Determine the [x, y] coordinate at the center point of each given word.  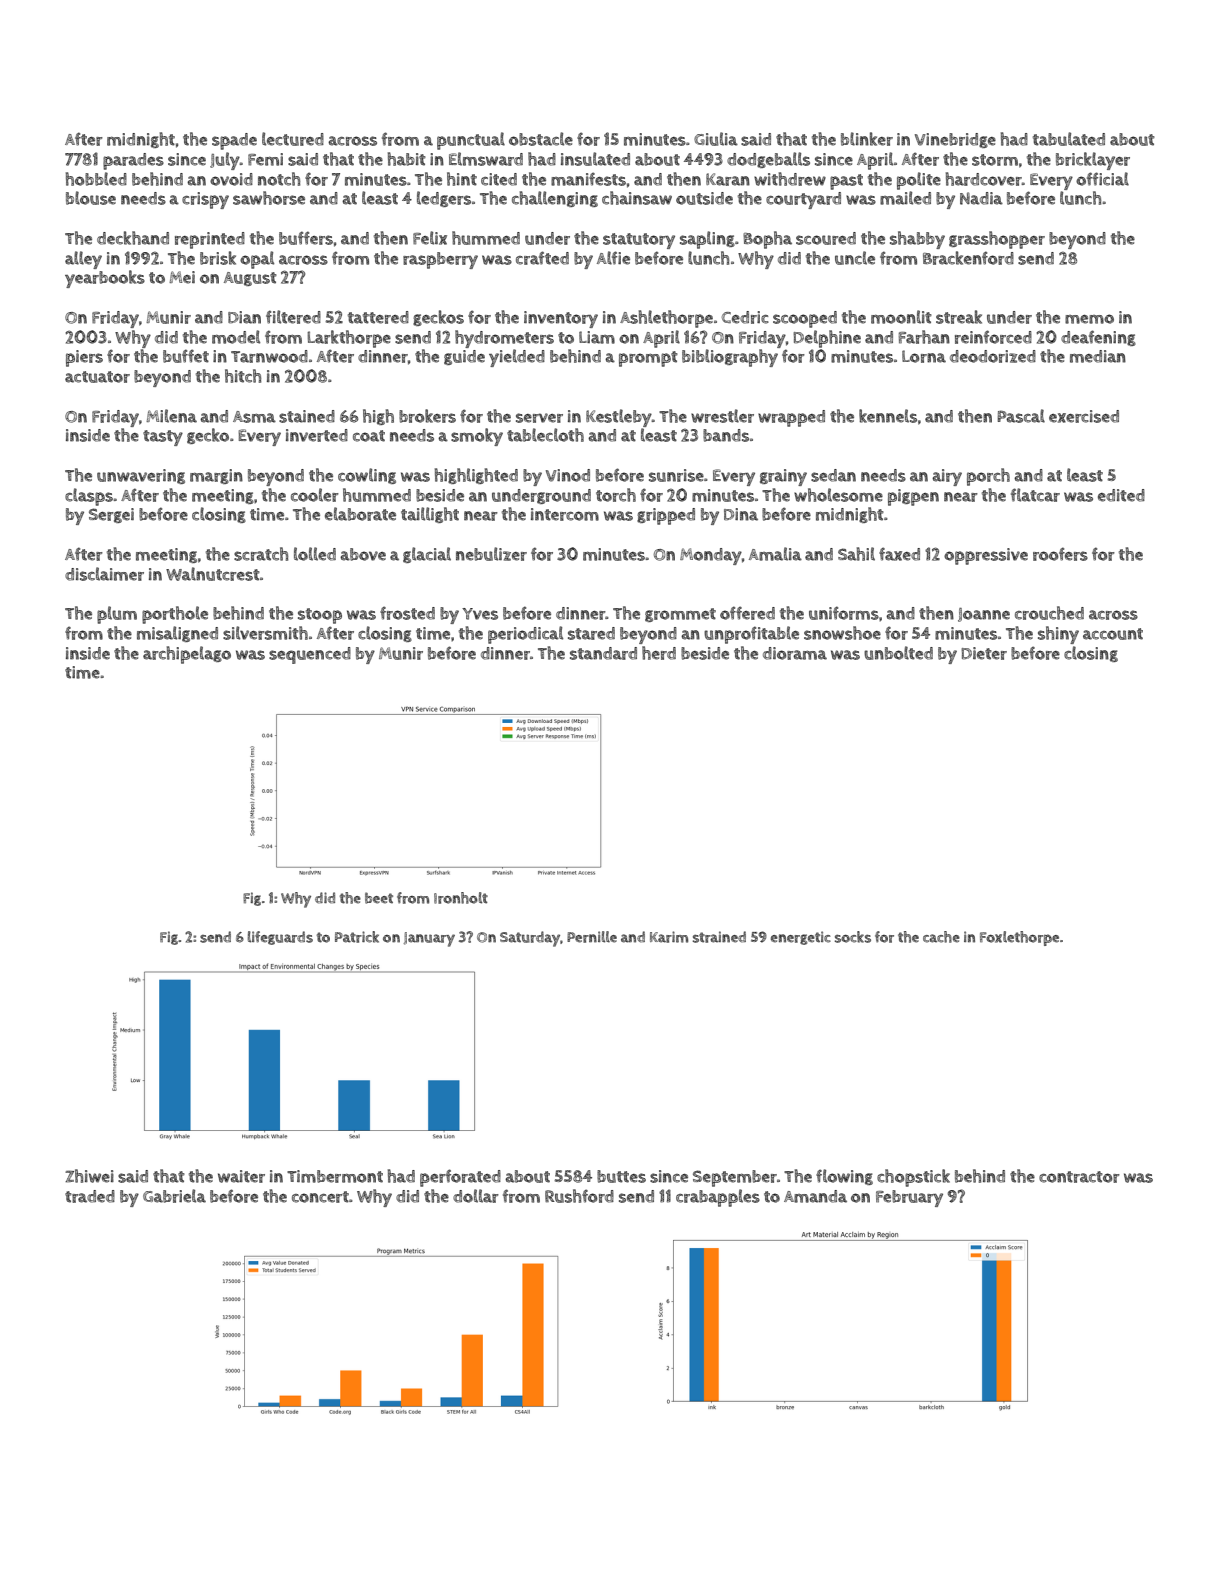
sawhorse [269, 198]
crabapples [718, 1198]
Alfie [613, 258]
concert [320, 1197]
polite [919, 181]
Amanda [815, 1196]
